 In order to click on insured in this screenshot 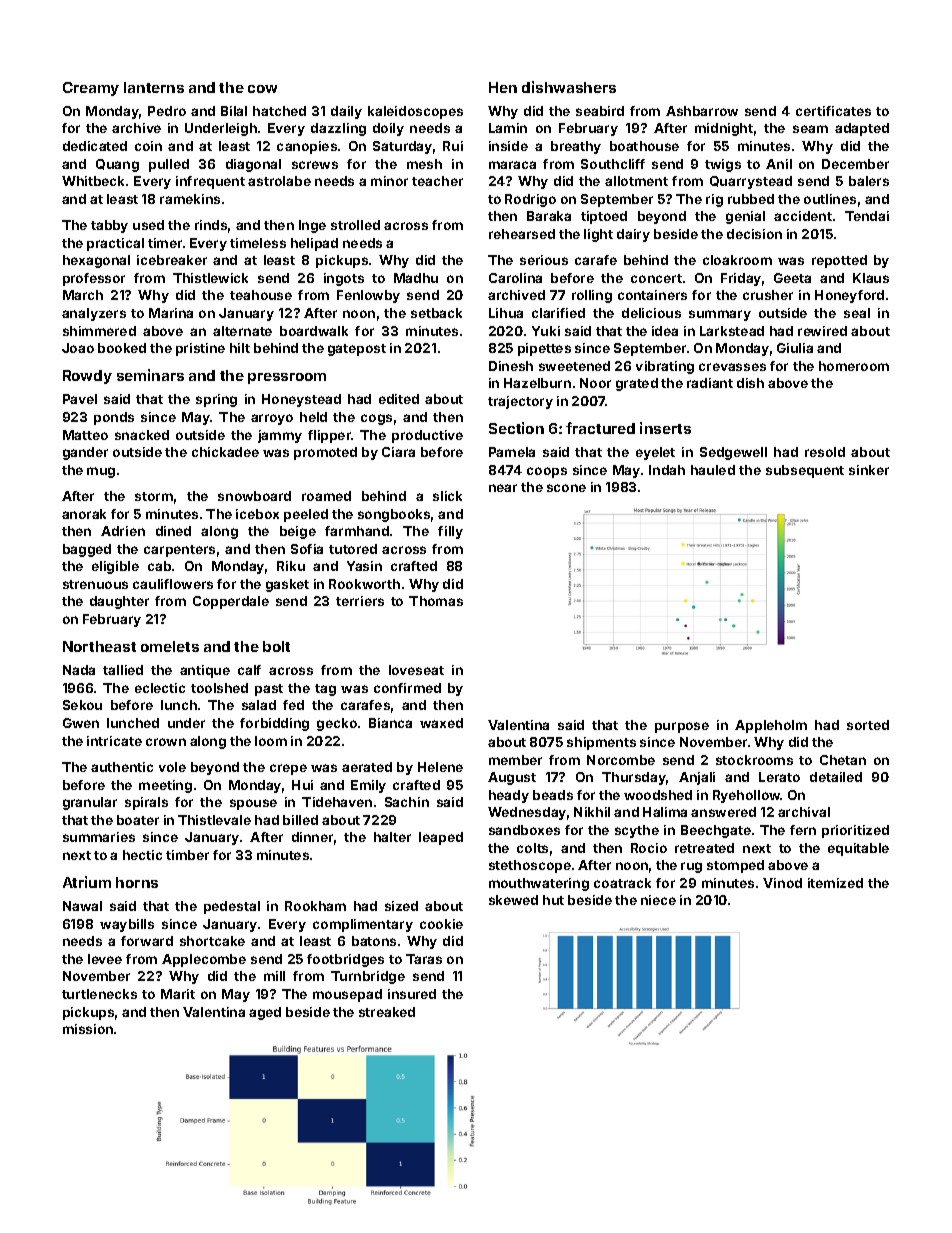, I will do `click(412, 994)`.
